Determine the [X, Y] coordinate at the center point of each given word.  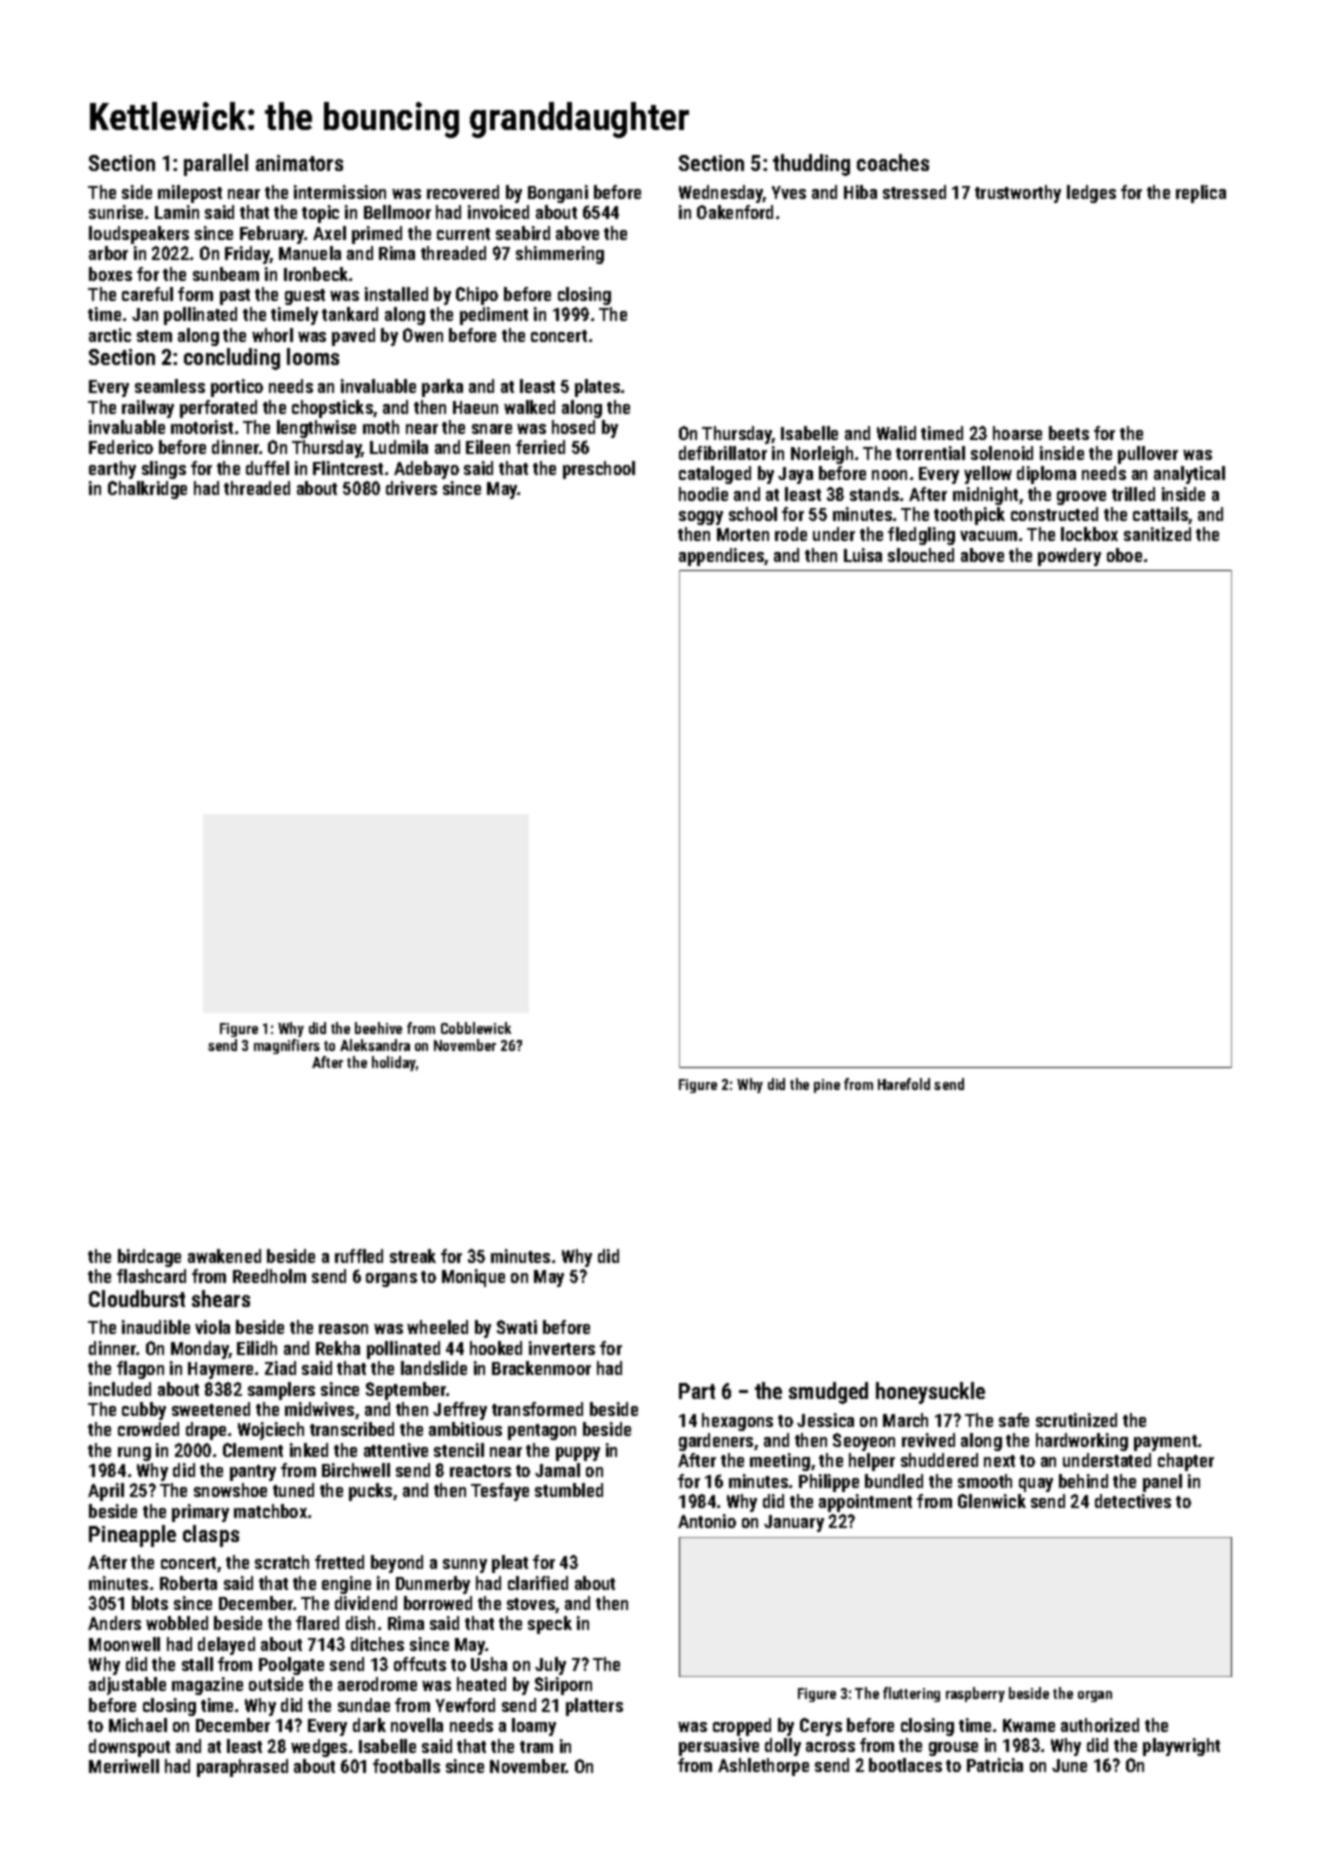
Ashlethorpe [763, 1767]
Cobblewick [476, 1028]
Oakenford [735, 212]
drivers [411, 488]
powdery [1069, 557]
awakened [224, 1256]
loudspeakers [139, 235]
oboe [1124, 555]
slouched [921, 555]
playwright [1181, 1747]
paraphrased [242, 1768]
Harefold [904, 1084]
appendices [722, 557]
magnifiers [287, 1046]
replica [1201, 194]
